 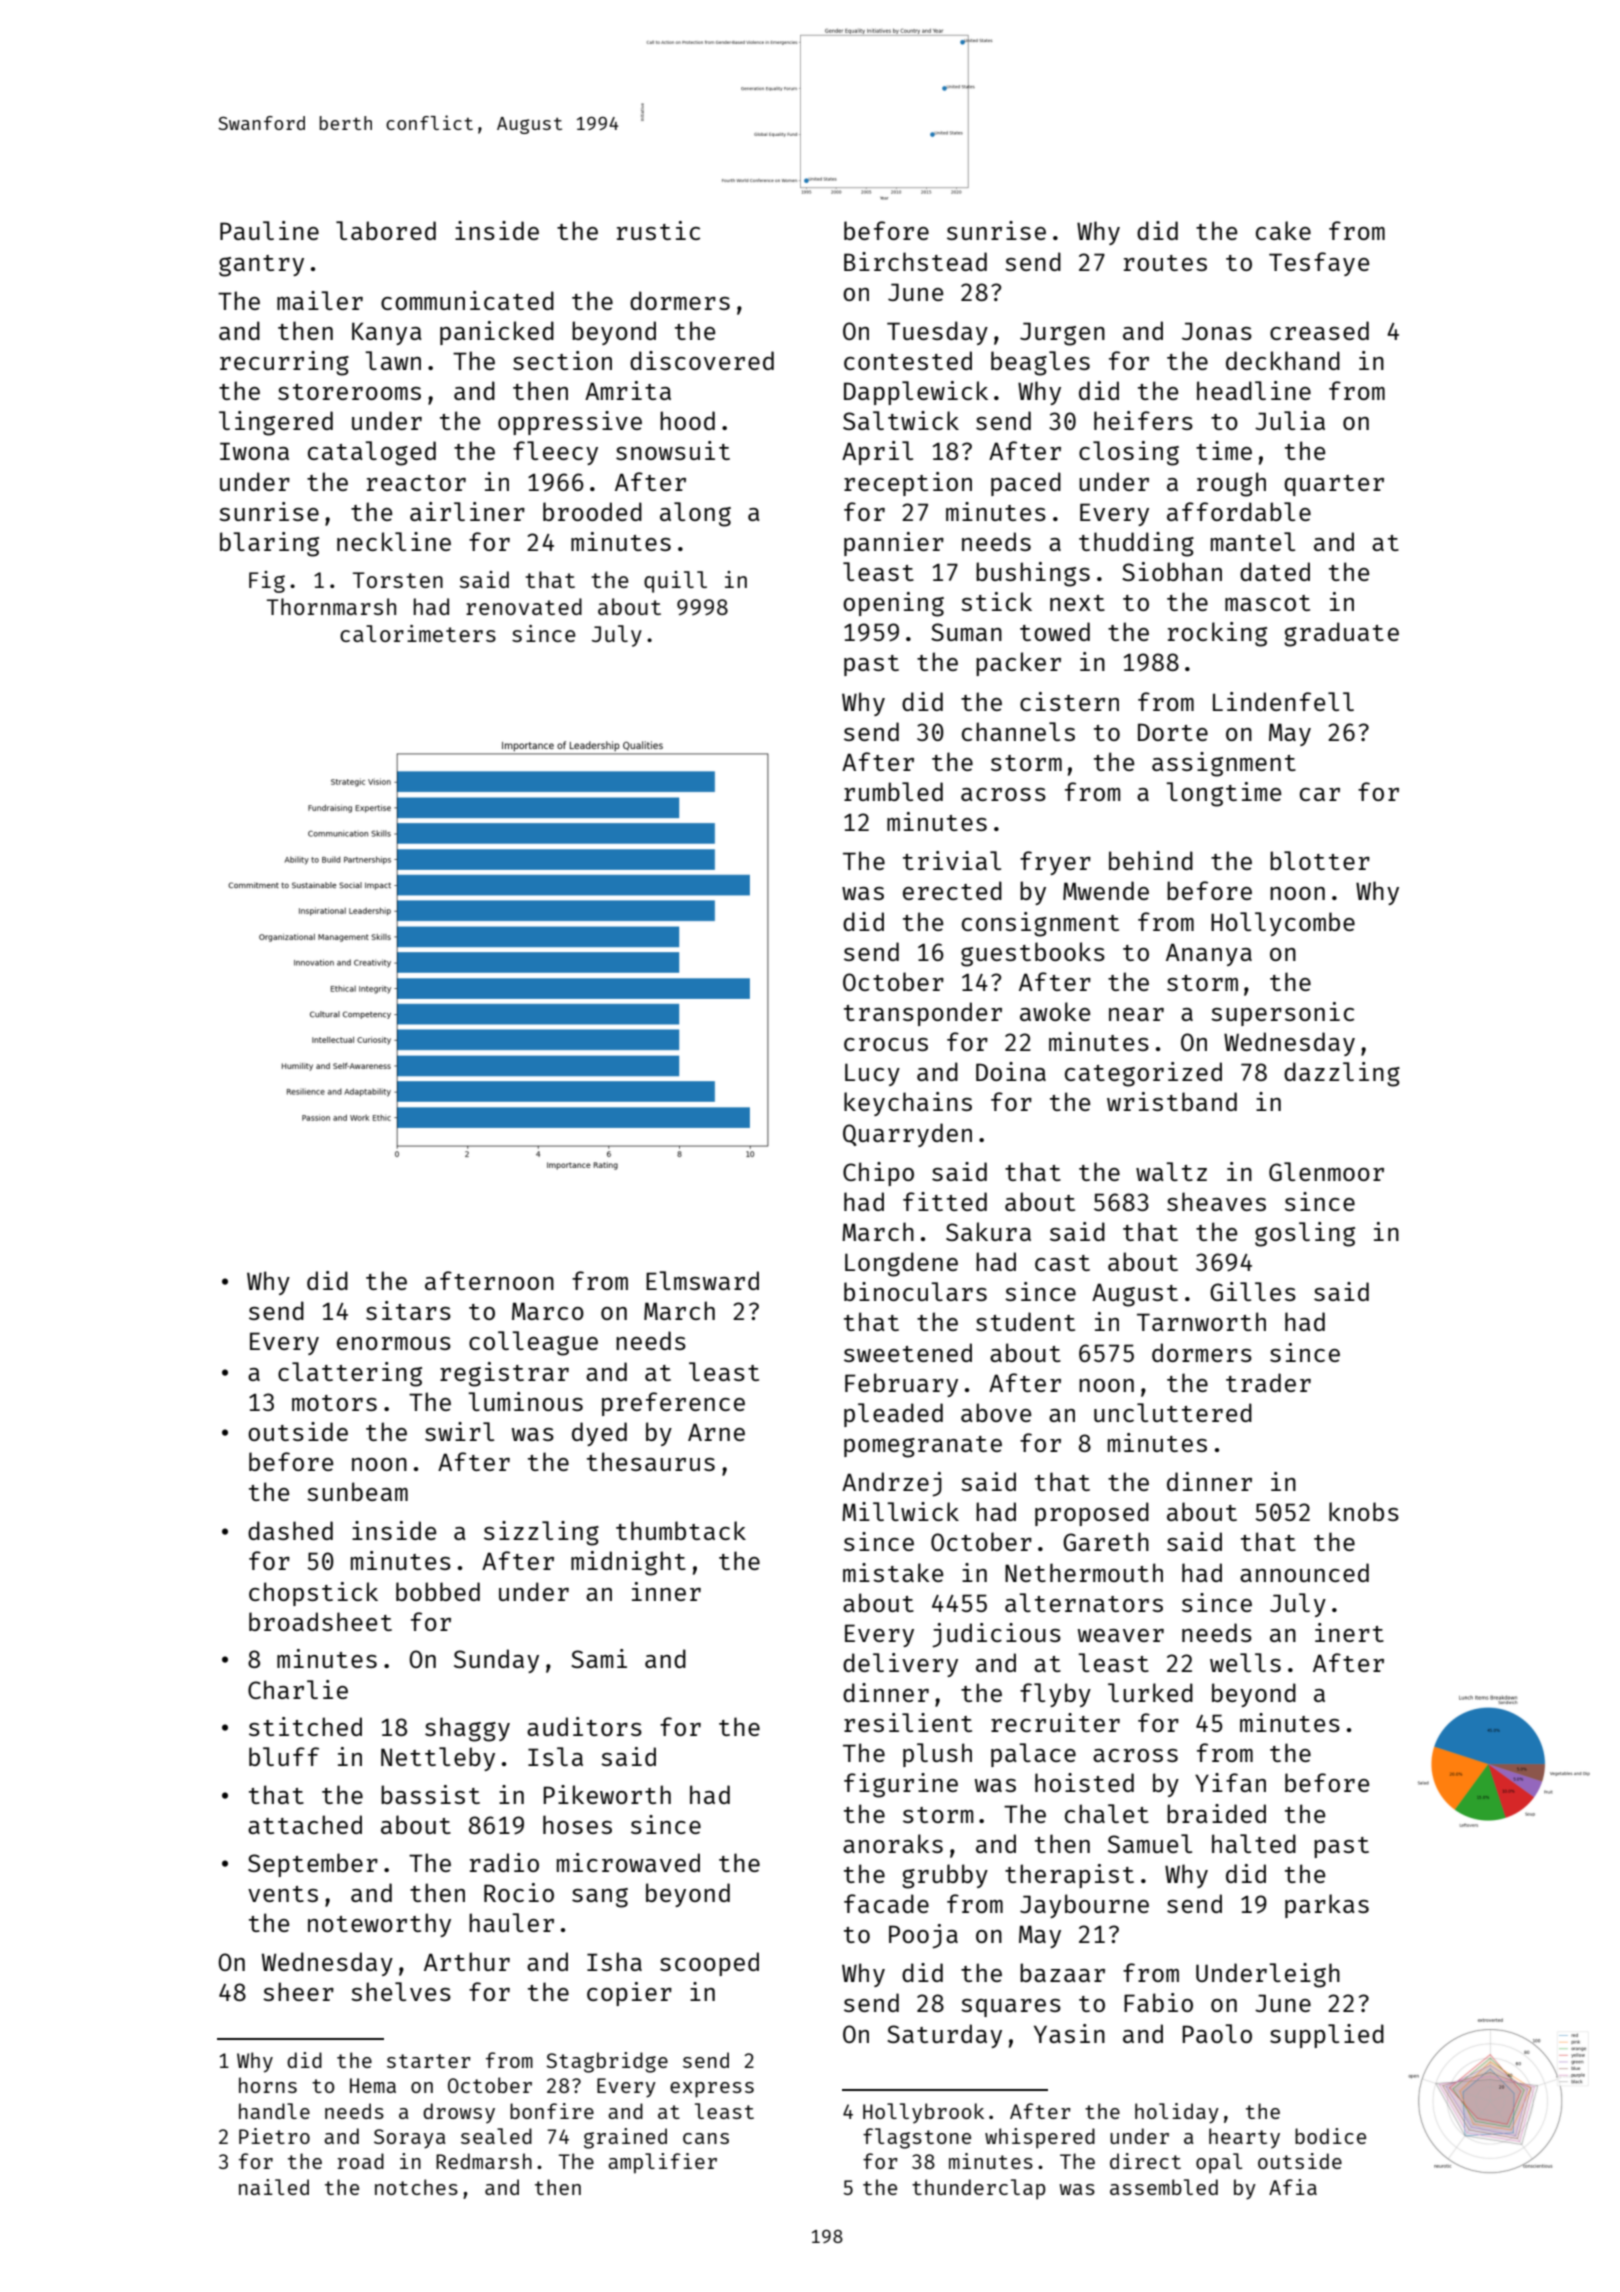 What do you see at coordinates (350, 1374) in the page?
I see `clattering` at bounding box center [350, 1374].
